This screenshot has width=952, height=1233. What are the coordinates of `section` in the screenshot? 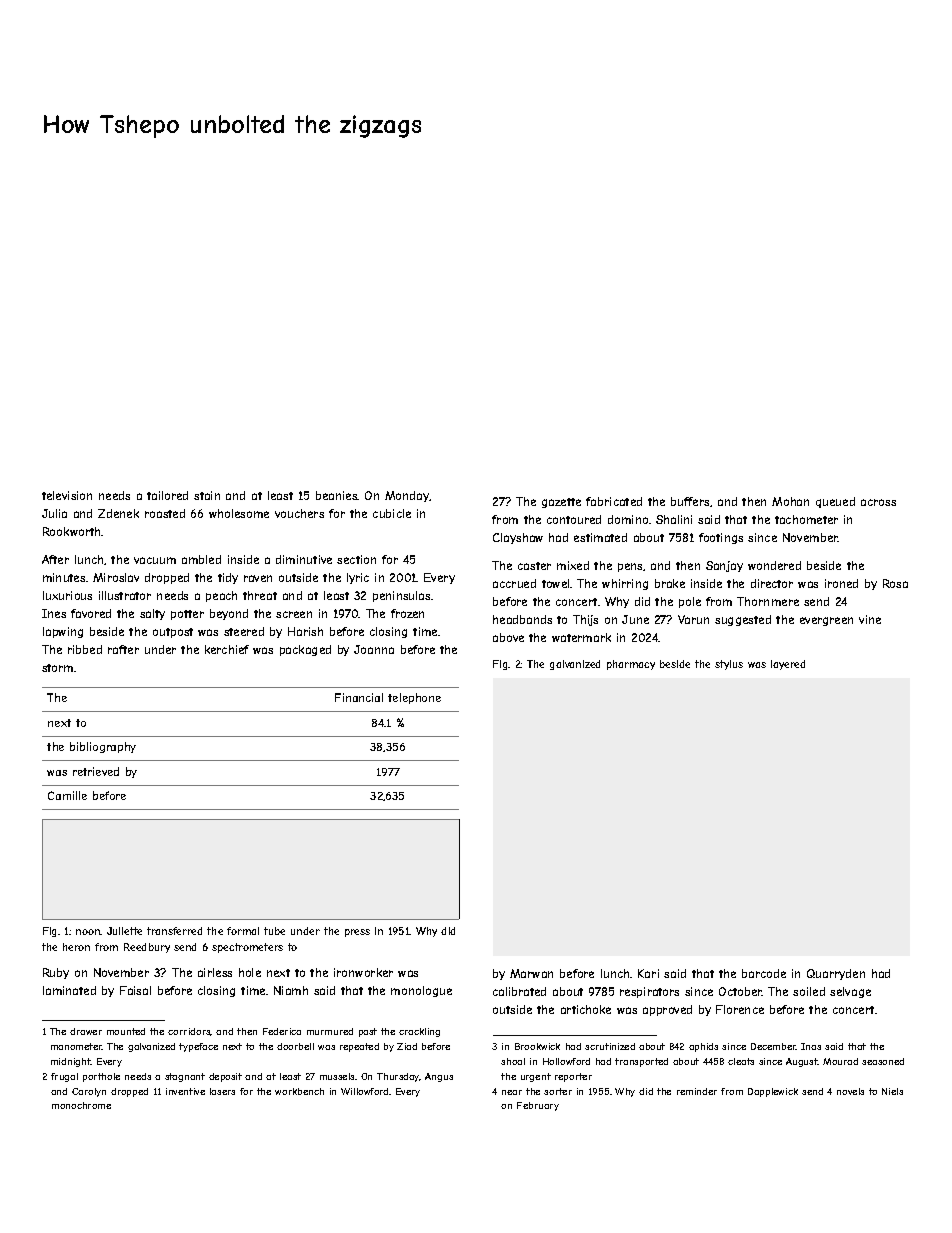 It's located at (356, 559).
